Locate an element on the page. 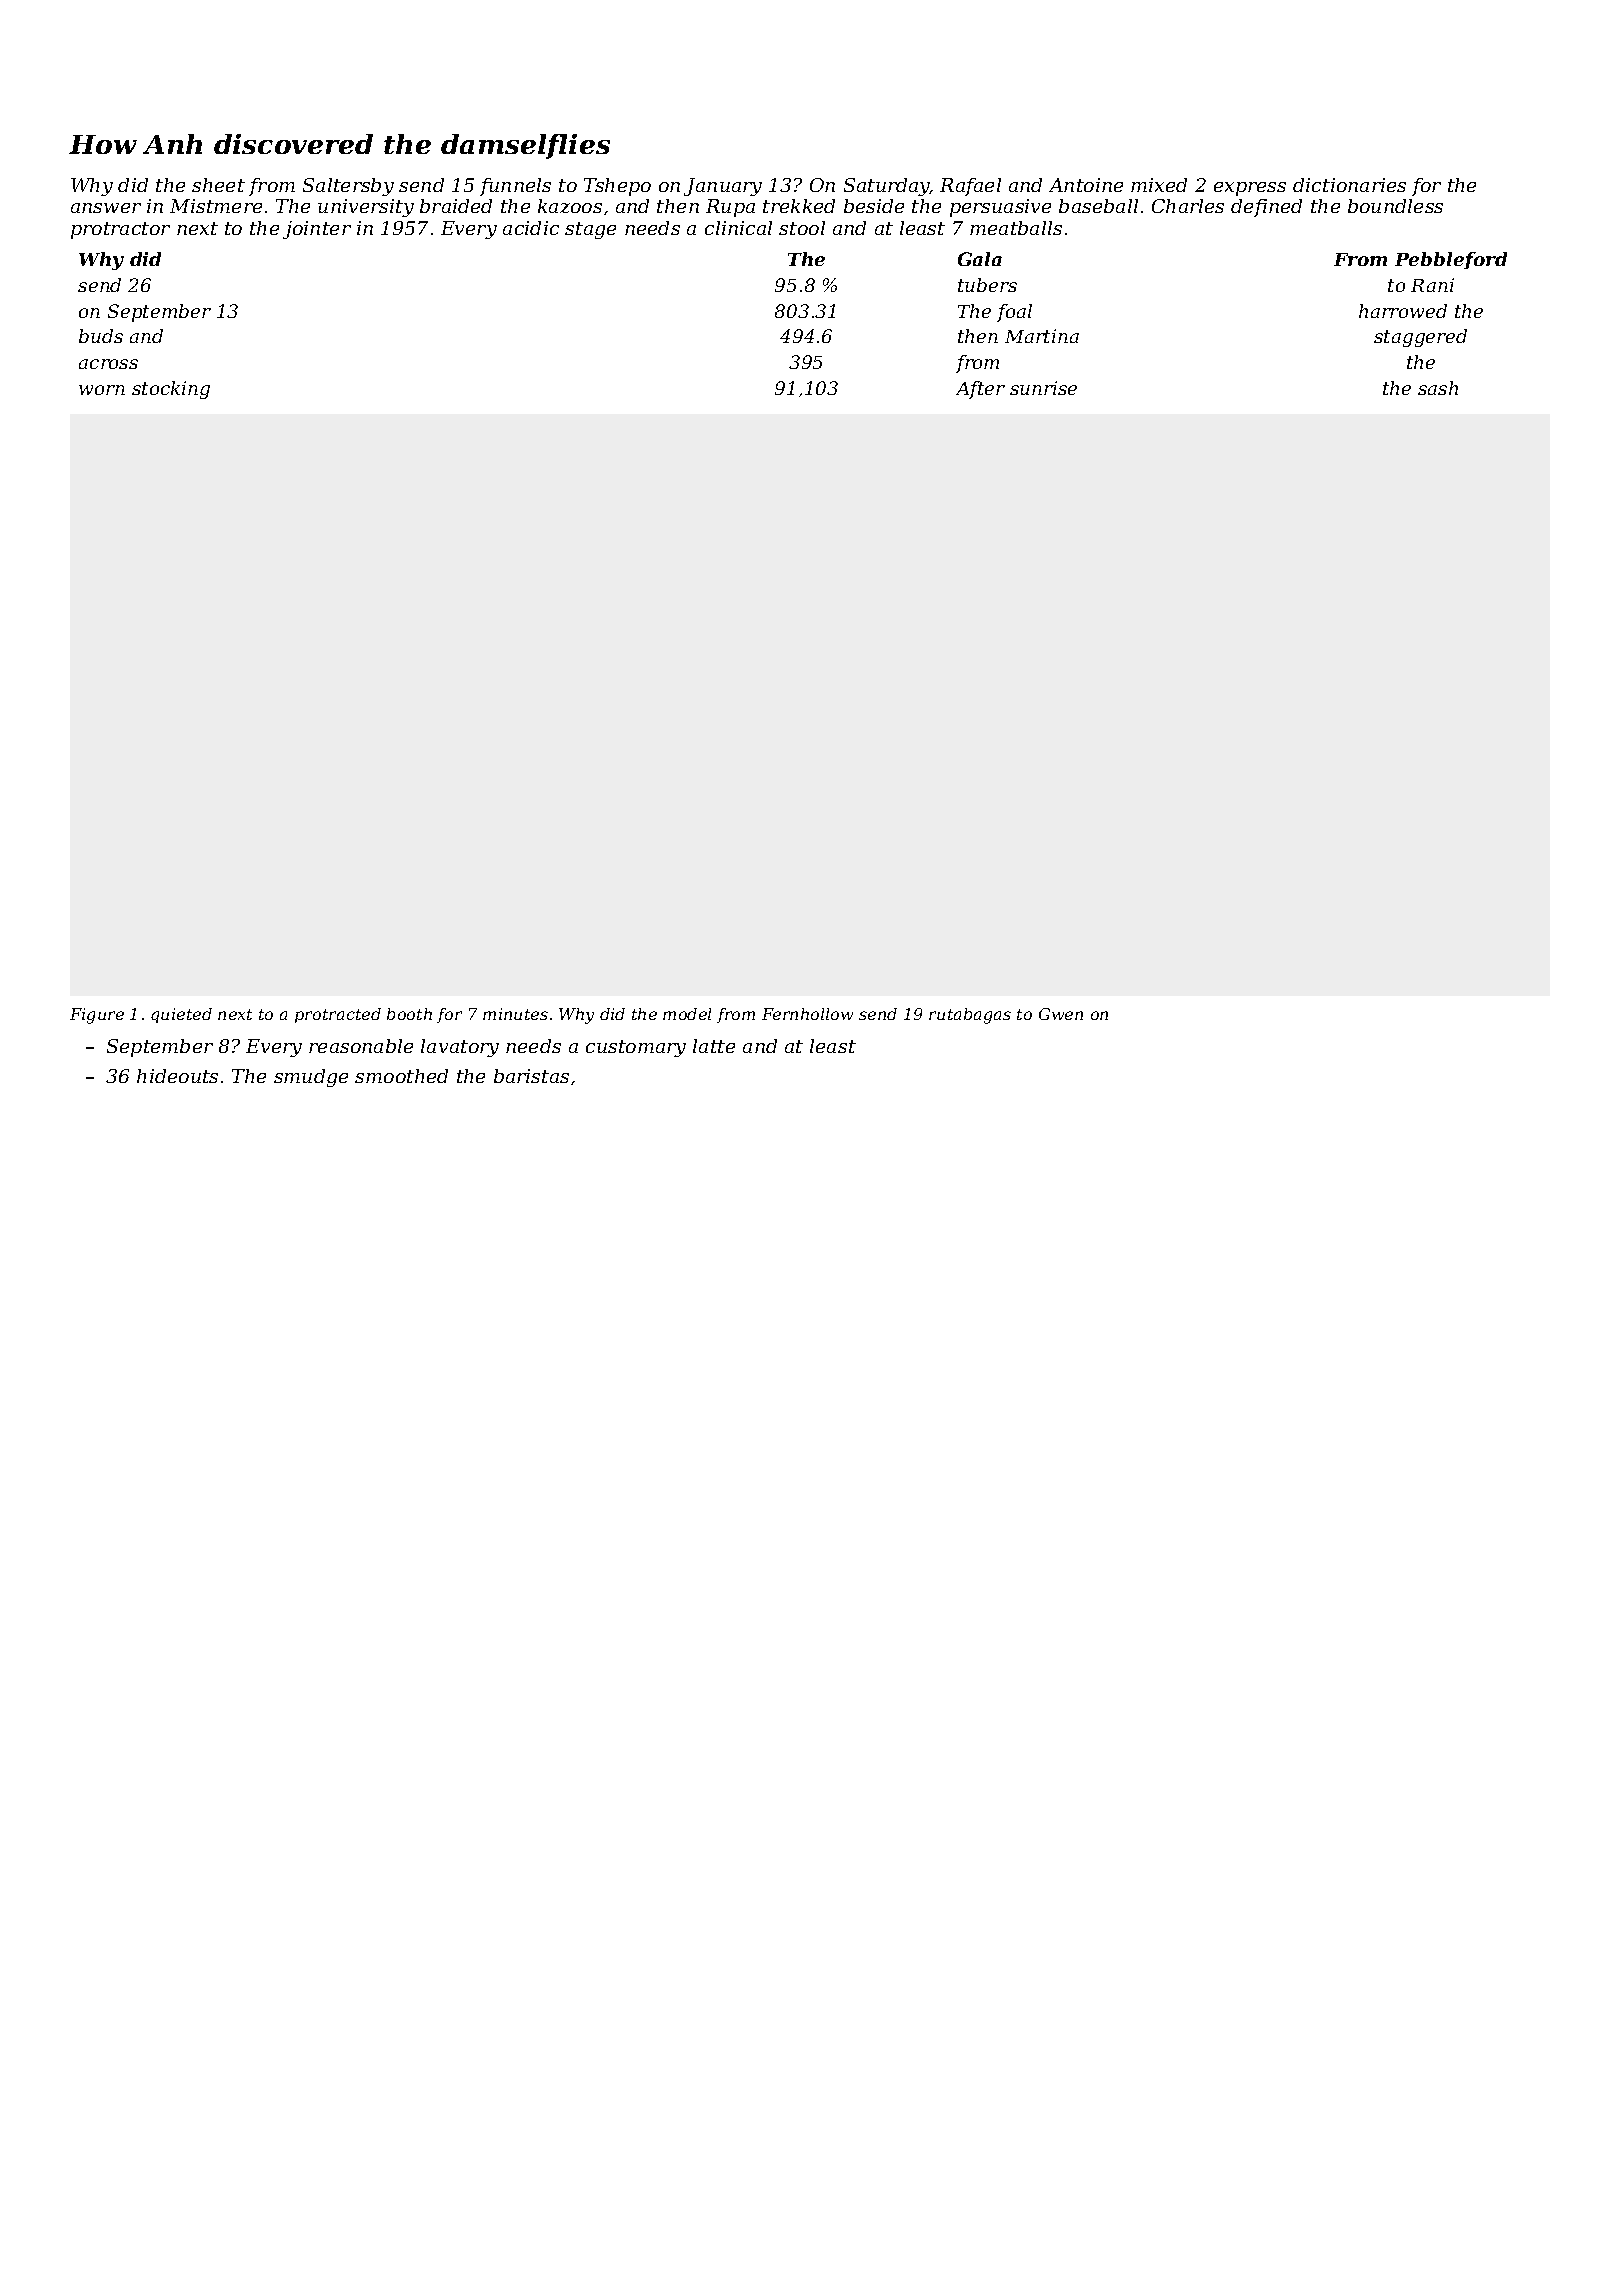  minutes is located at coordinates (515, 1014).
